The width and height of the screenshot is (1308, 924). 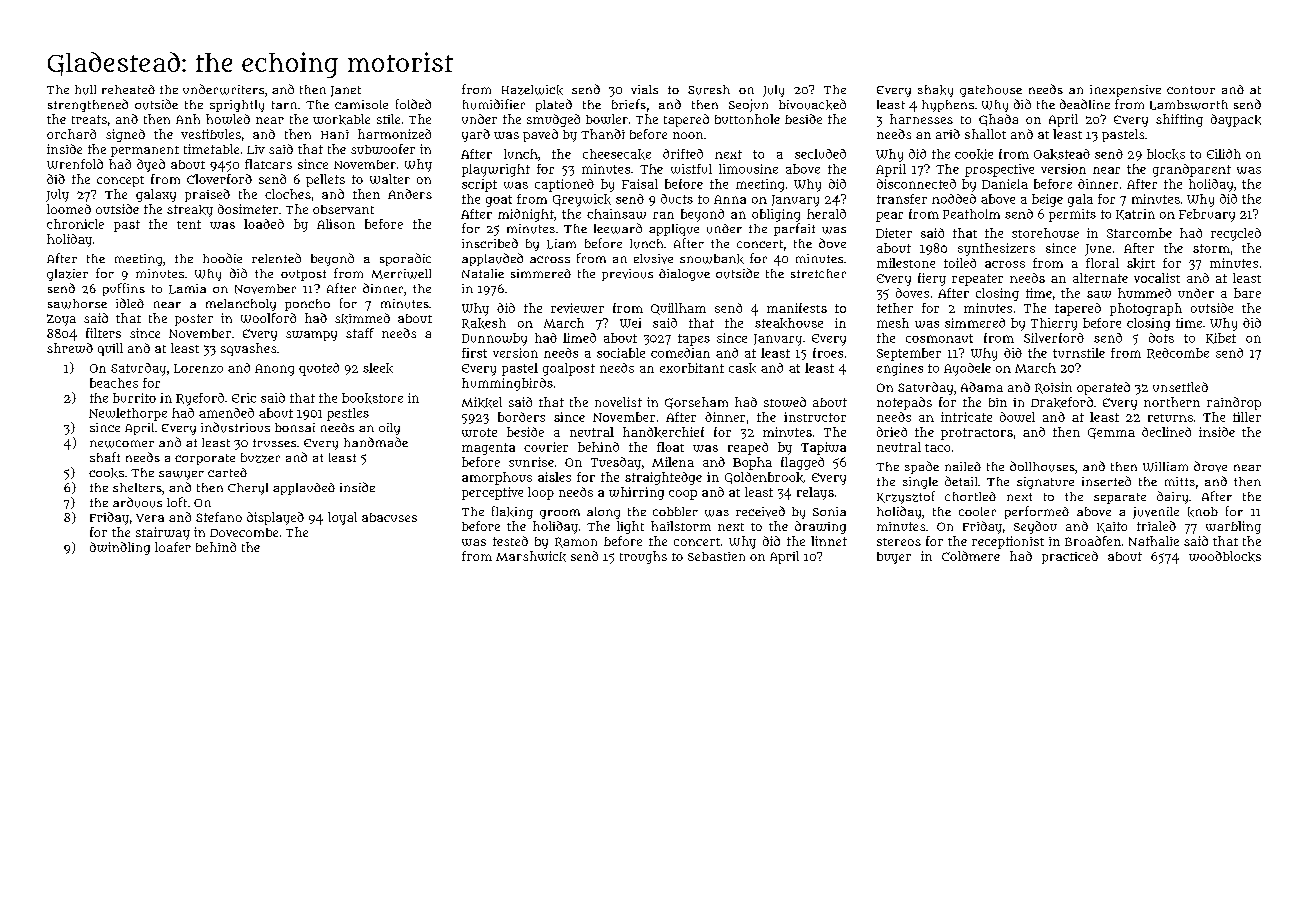 I want to click on February, so click(x=1207, y=215).
